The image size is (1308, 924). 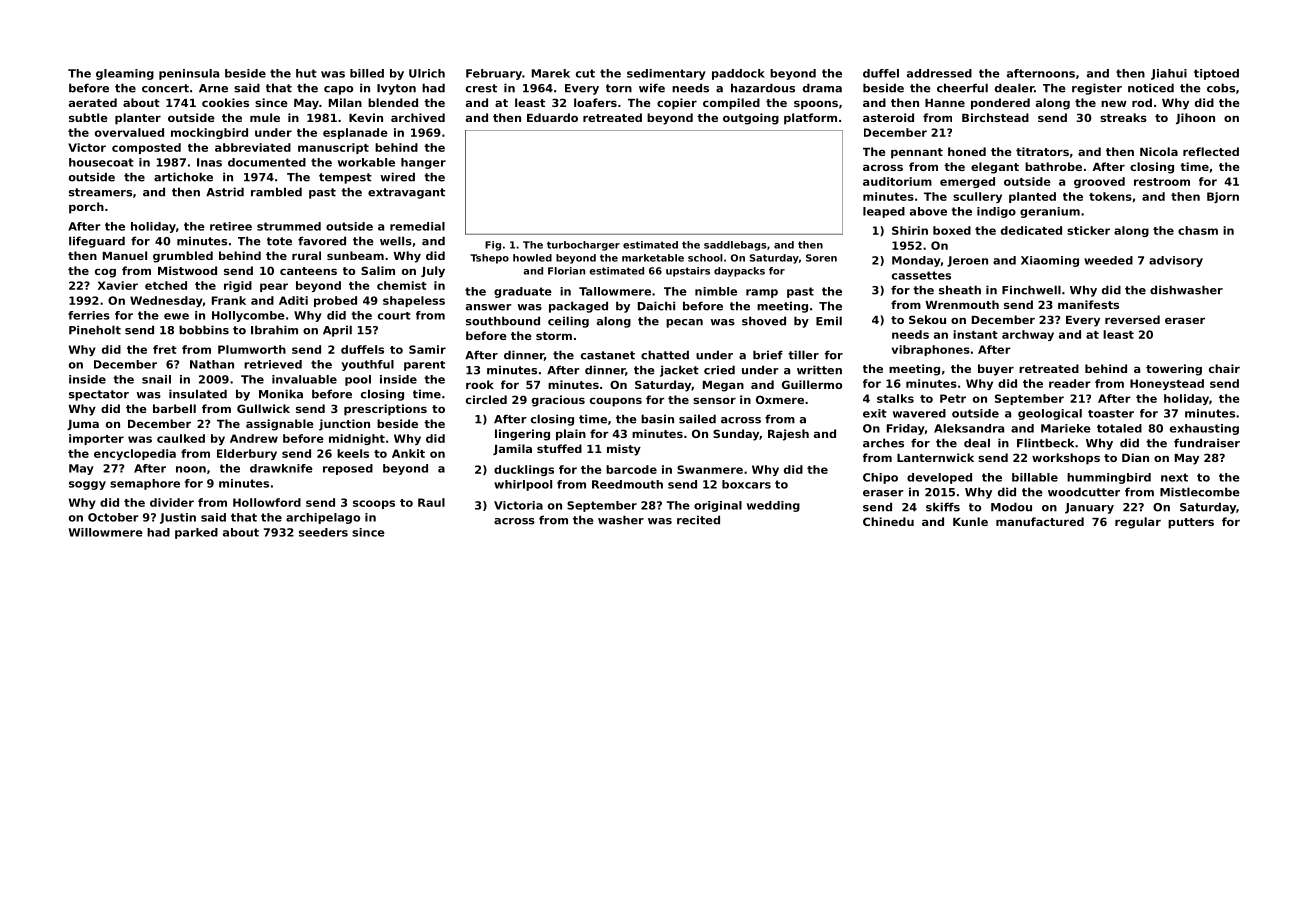 I want to click on billable, so click(x=1035, y=477).
